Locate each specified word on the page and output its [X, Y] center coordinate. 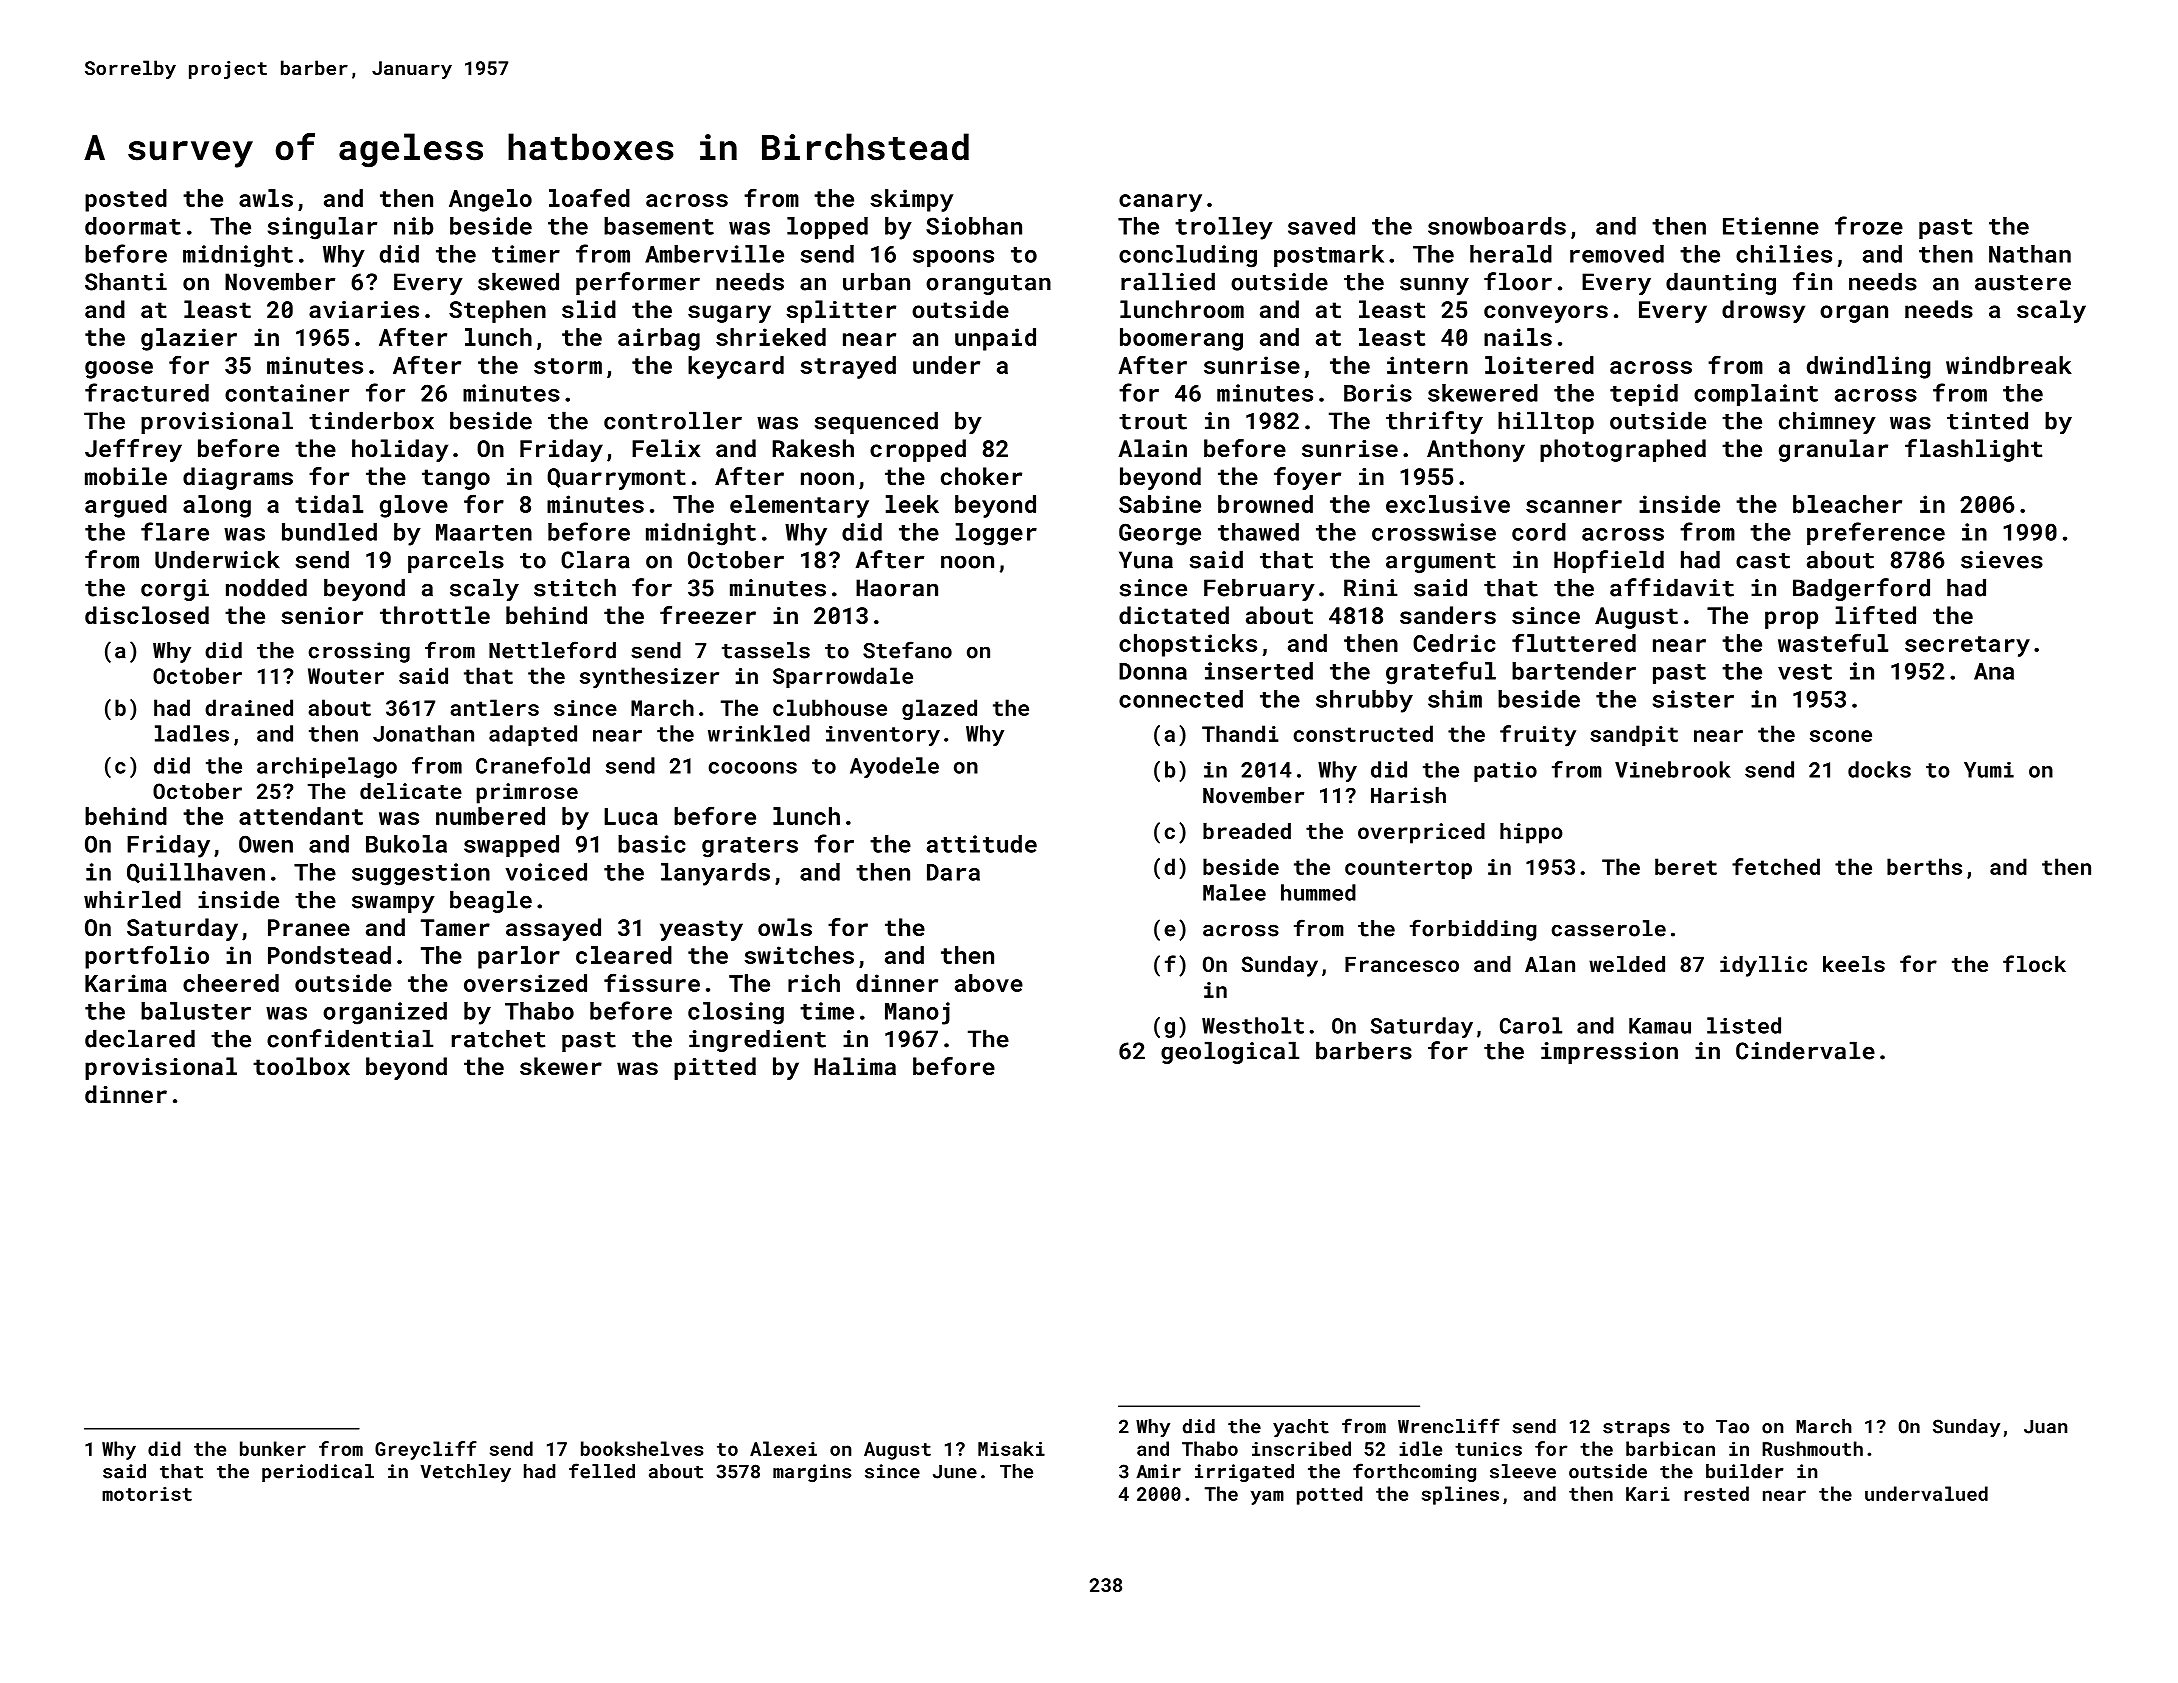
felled [602, 1471]
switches [799, 955]
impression [1609, 1053]
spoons [953, 258]
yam [1267, 1497]
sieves [2002, 560]
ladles [192, 733]
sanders [1448, 615]
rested [1716, 1493]
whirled [132, 899]
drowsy [1763, 311]
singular [322, 228]
